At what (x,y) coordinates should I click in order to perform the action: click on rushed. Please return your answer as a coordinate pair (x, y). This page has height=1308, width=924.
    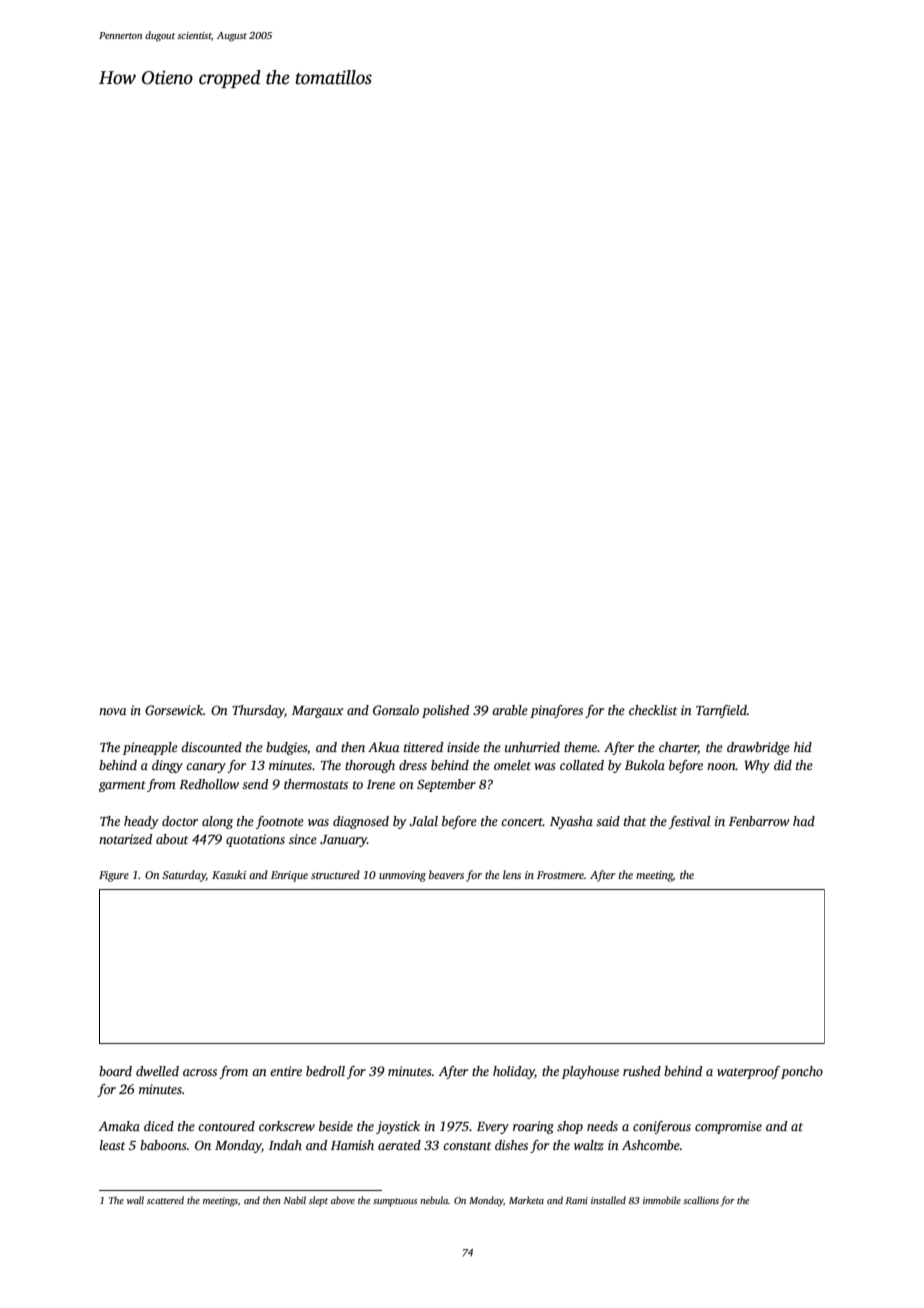
    Looking at the image, I should click on (642, 1071).
